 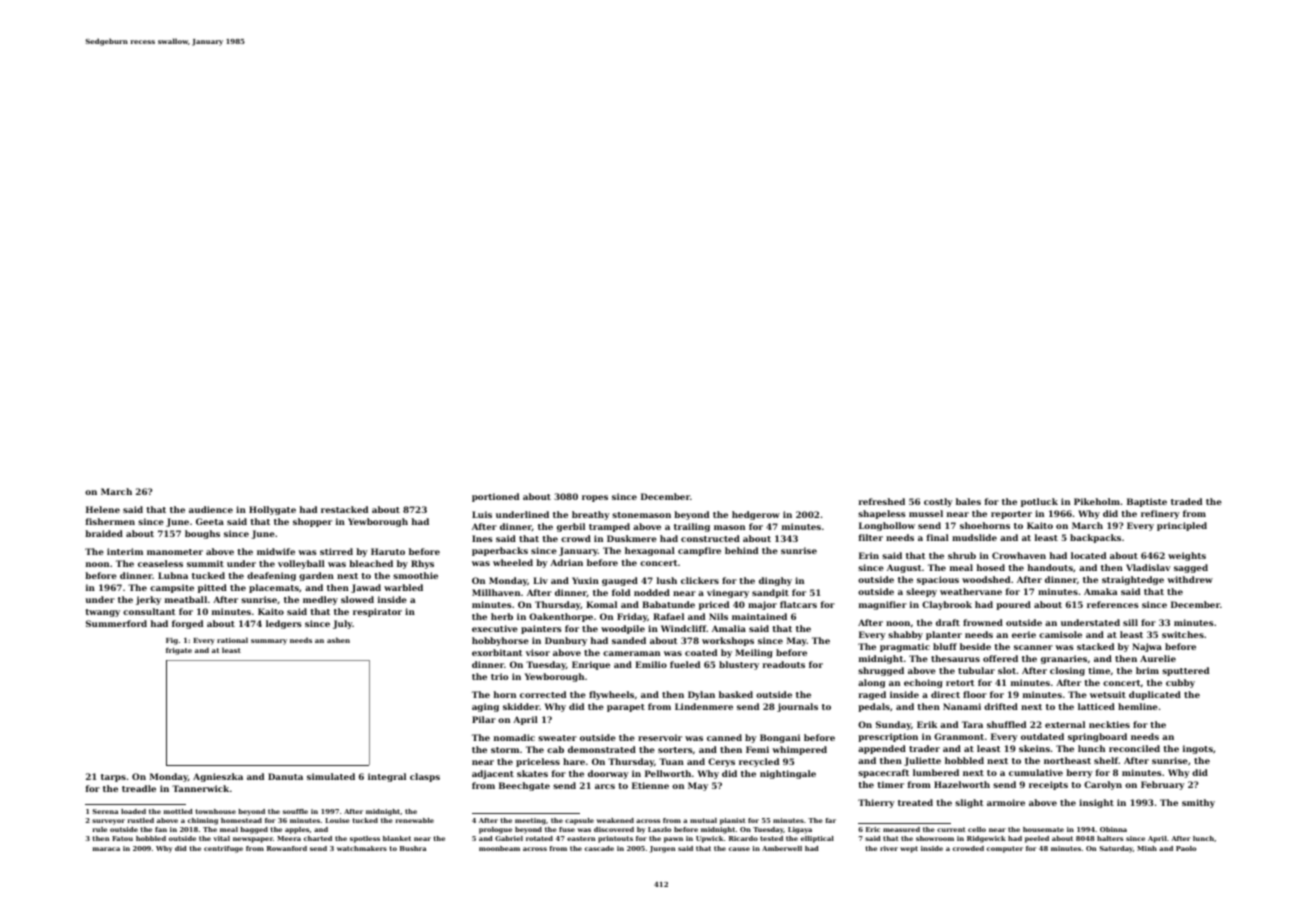 What do you see at coordinates (106, 849) in the page?
I see `maraca` at bounding box center [106, 849].
